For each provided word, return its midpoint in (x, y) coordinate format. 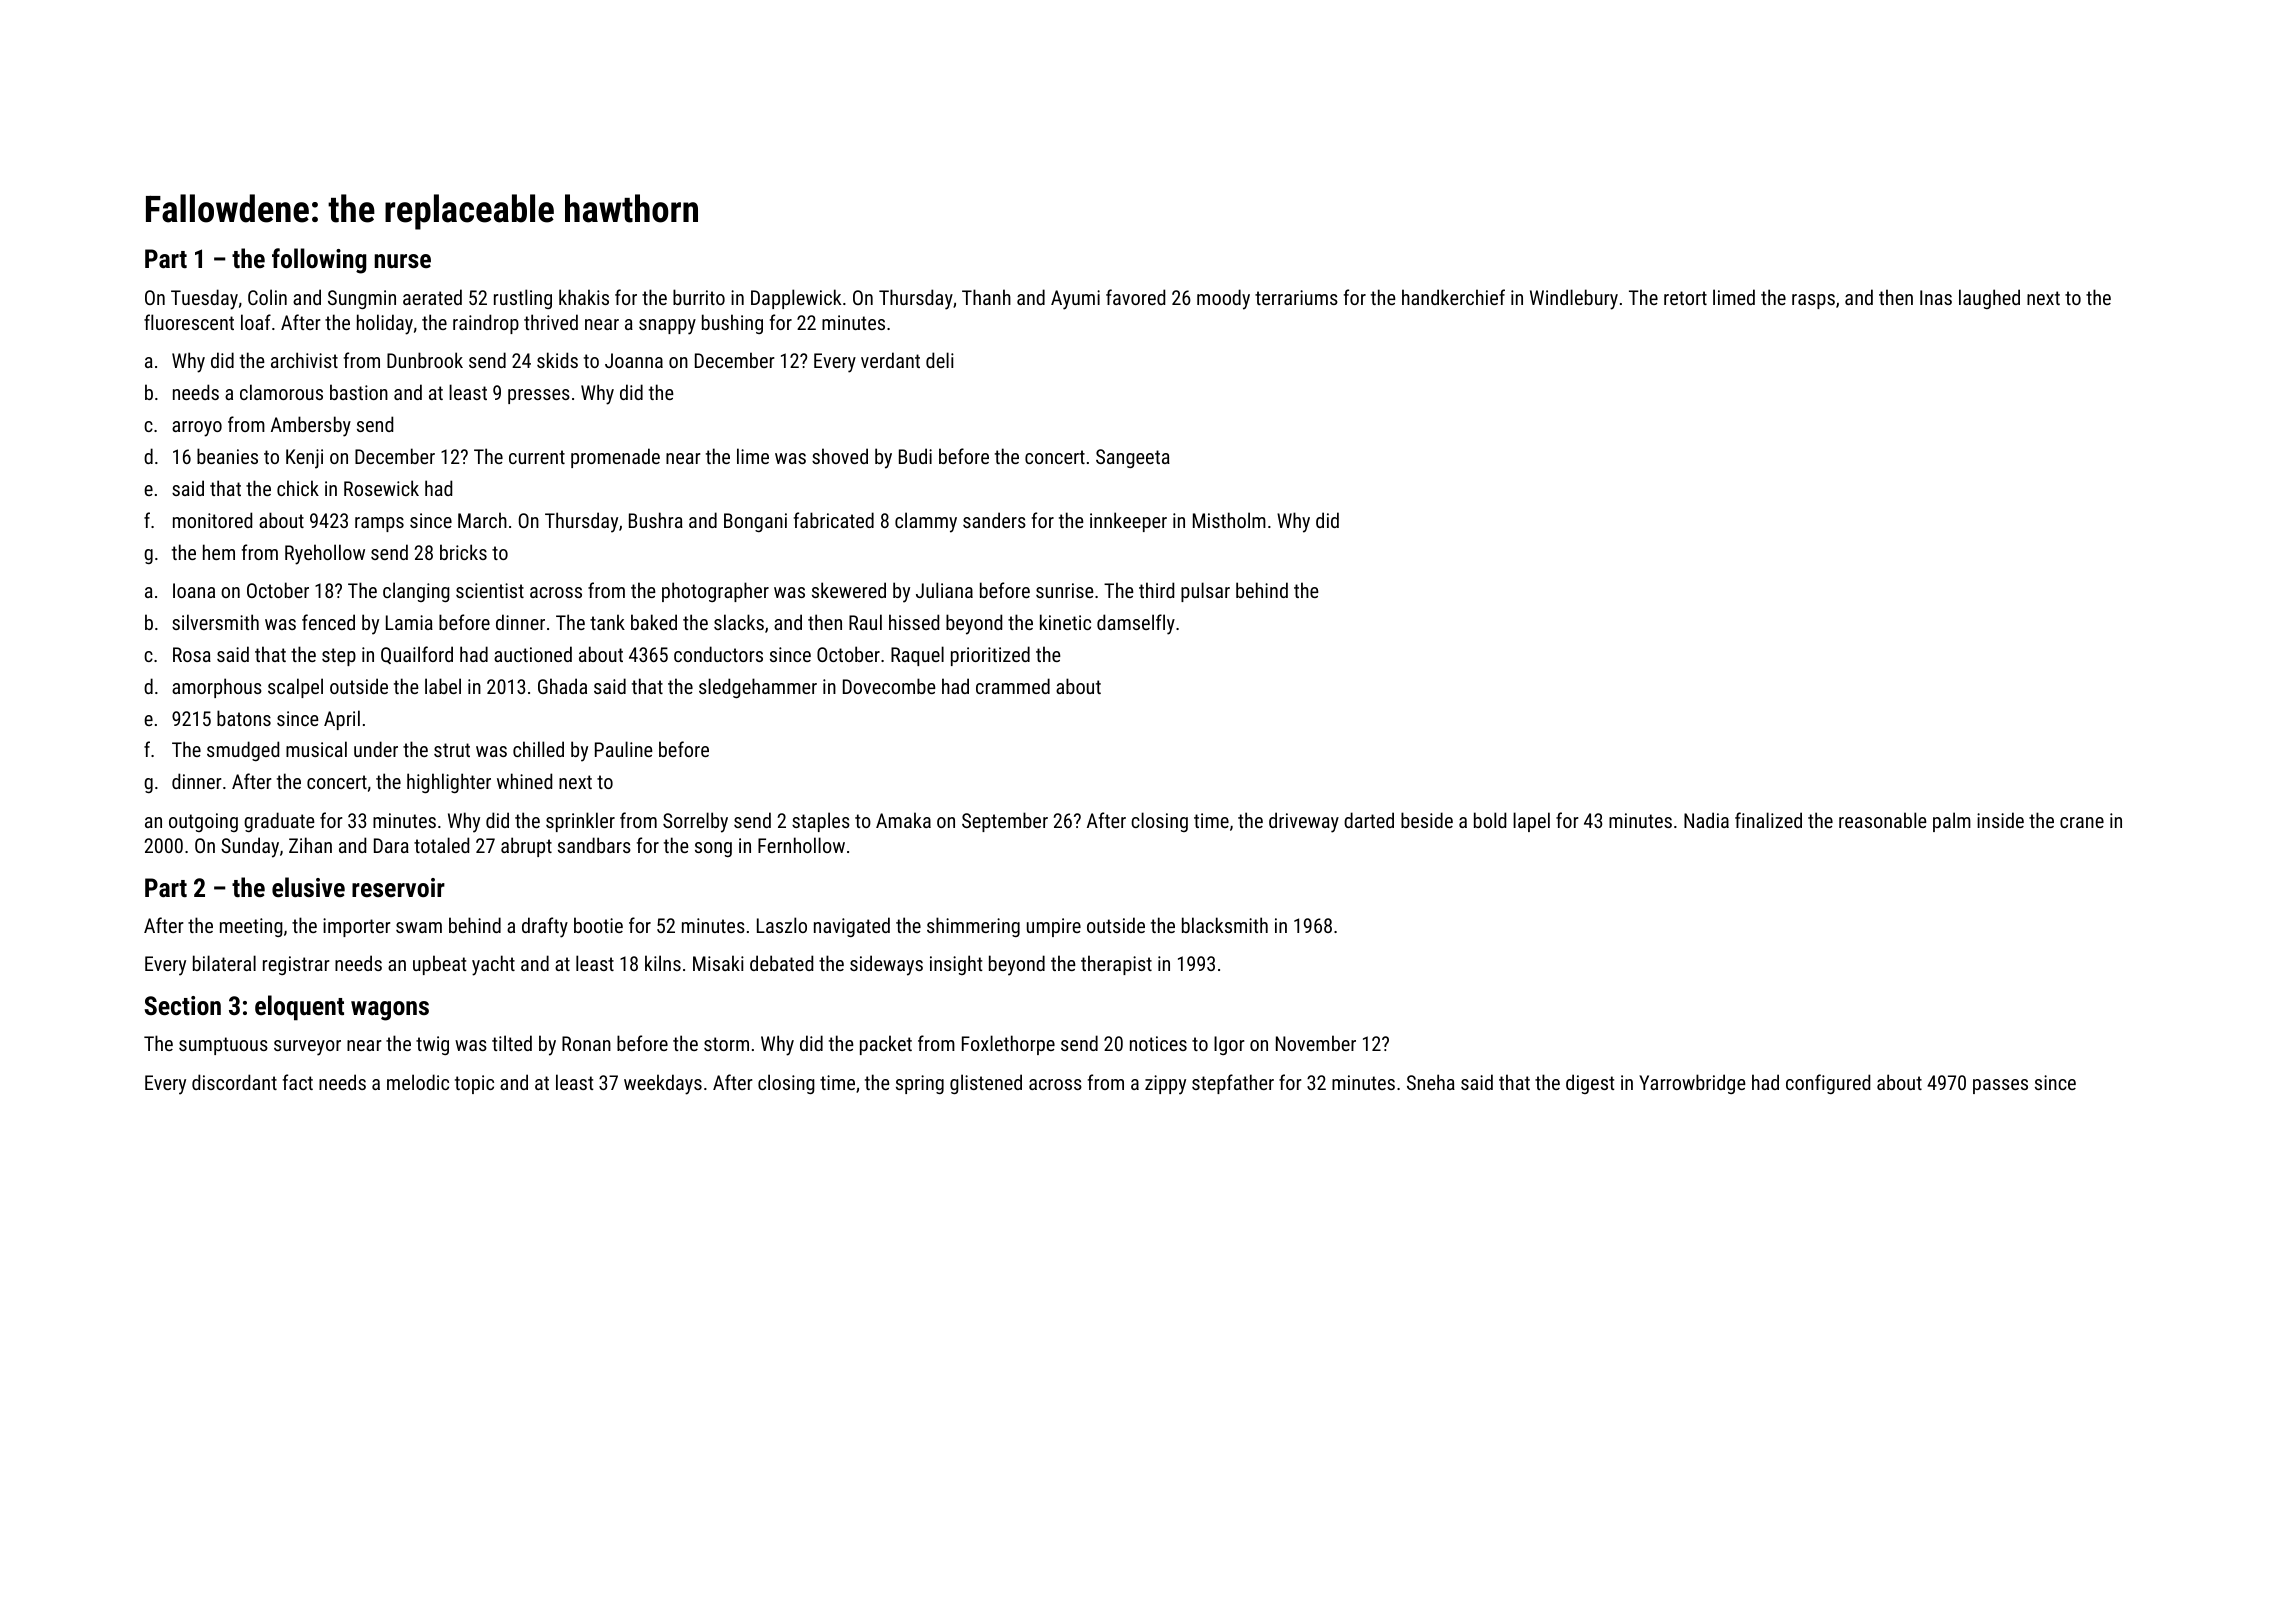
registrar (296, 965)
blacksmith (1225, 925)
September (1005, 822)
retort (1685, 298)
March (482, 520)
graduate (279, 822)
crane (2082, 822)
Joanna (634, 360)
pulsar (1205, 592)
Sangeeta (1133, 458)
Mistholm (1229, 520)
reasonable (1883, 820)
